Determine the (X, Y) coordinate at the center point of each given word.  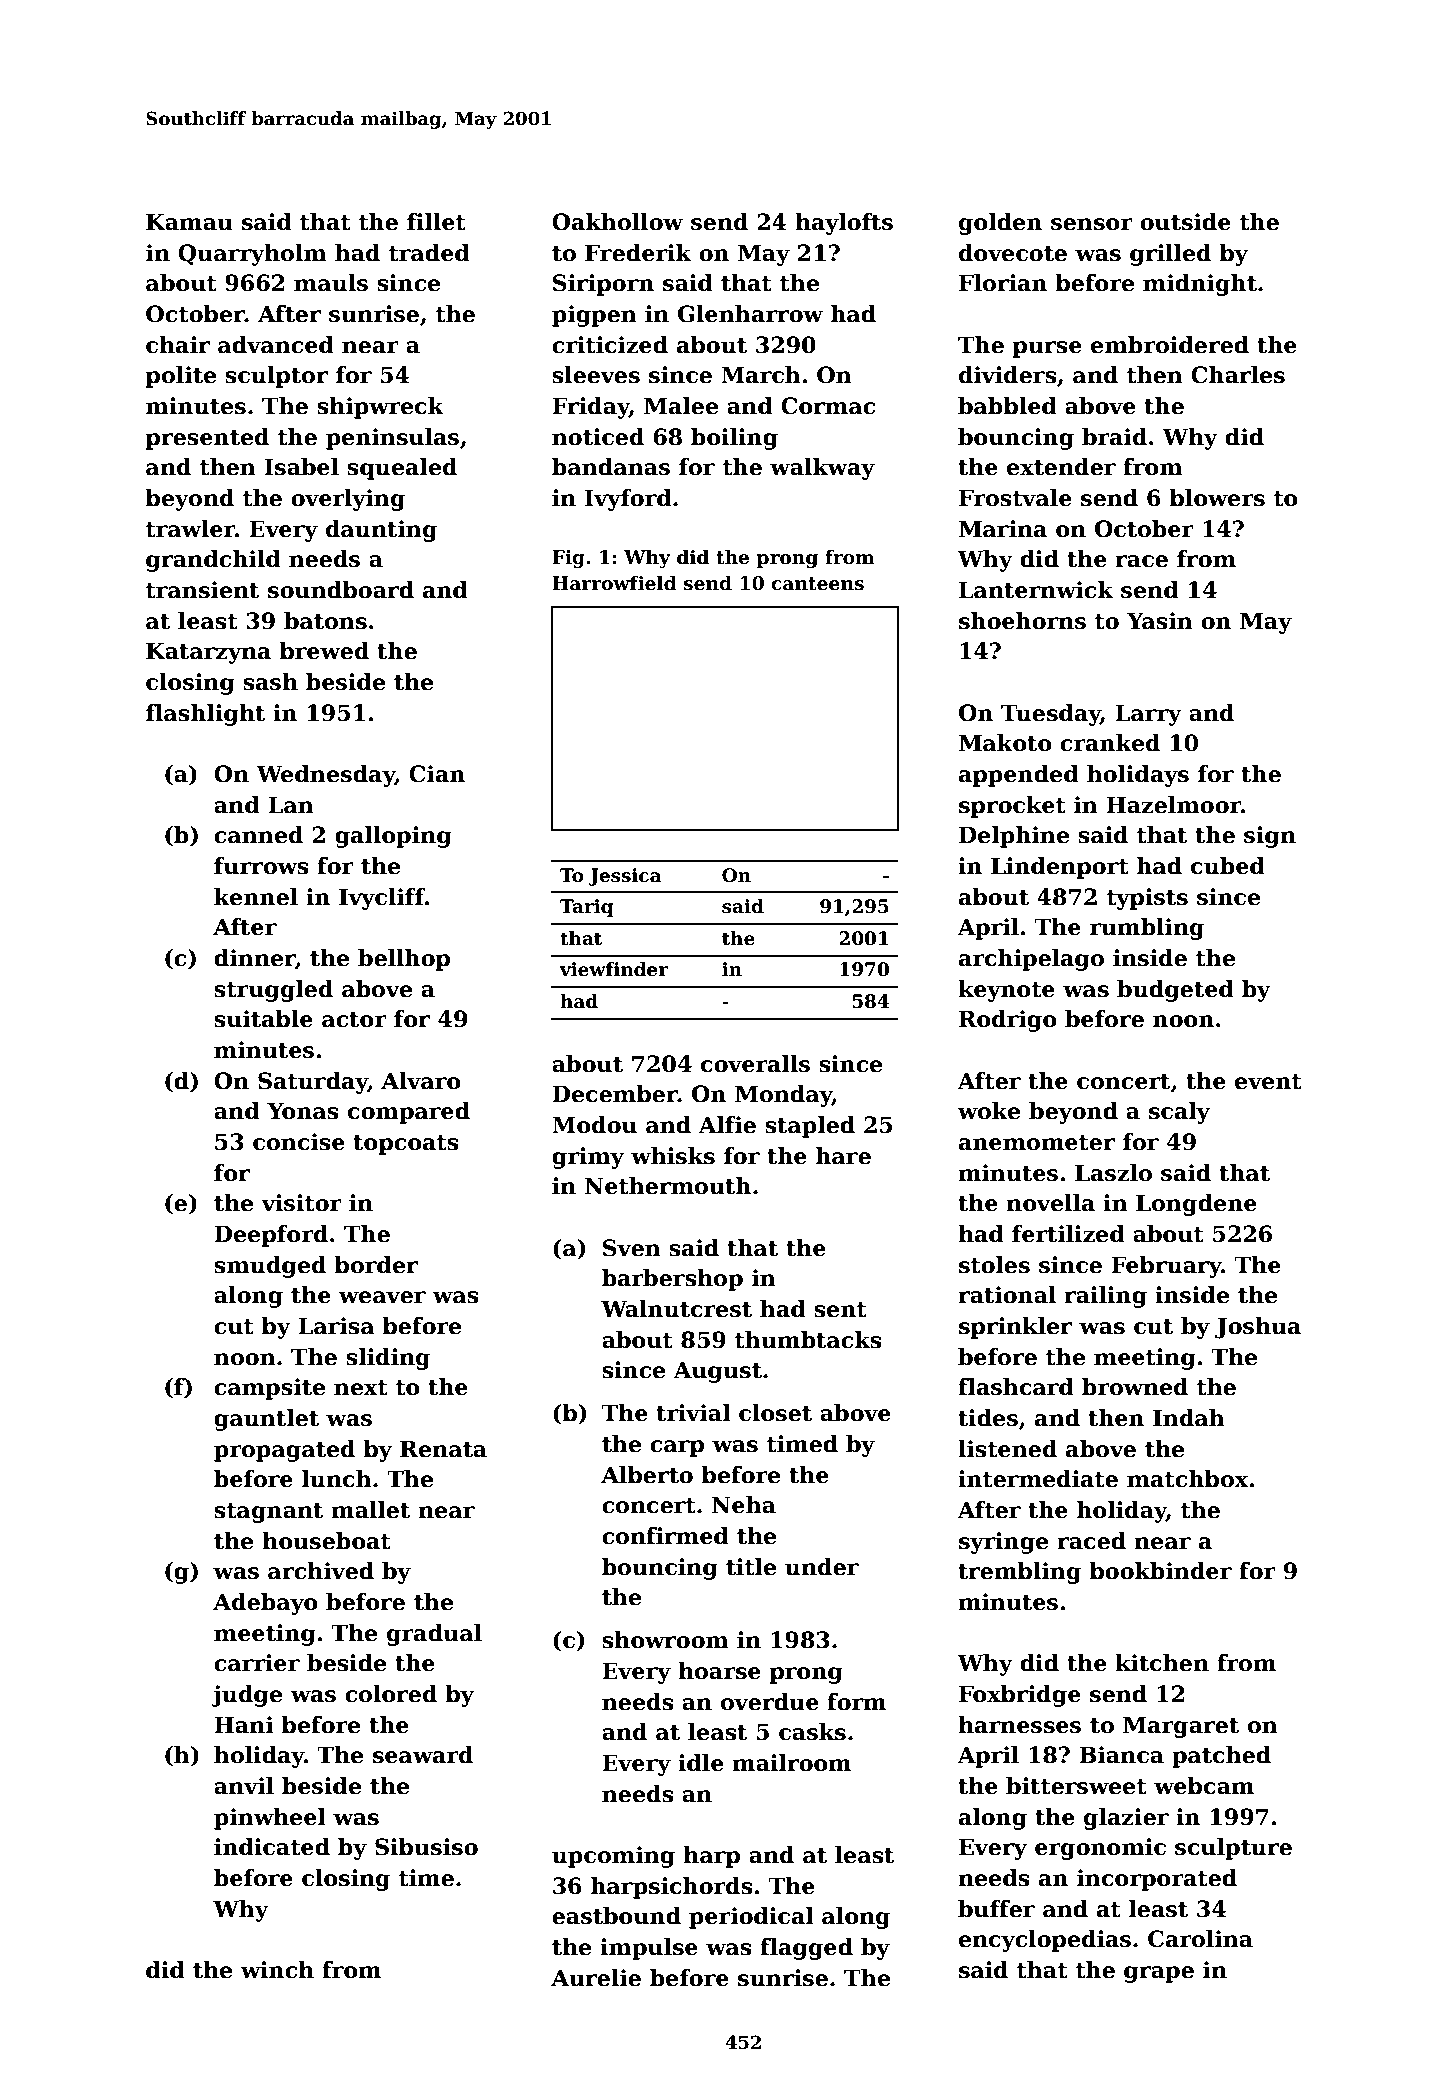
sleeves (596, 375)
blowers (1217, 498)
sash (270, 682)
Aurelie (596, 1978)
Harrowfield (614, 583)
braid (1114, 437)
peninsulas (392, 439)
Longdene (1196, 1205)
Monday (783, 1096)
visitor (301, 1203)
